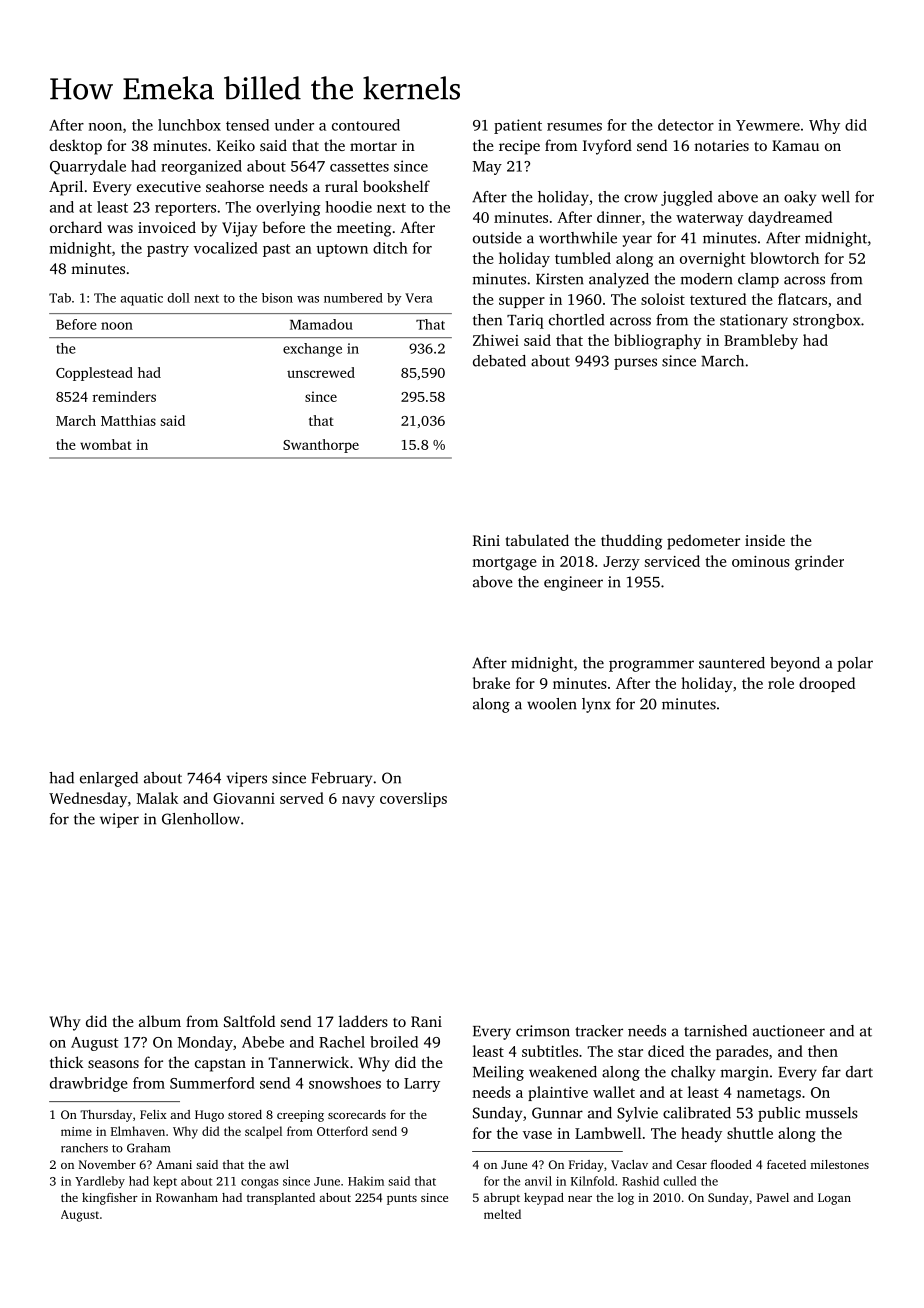 The image size is (924, 1308). What do you see at coordinates (110, 1199) in the document?
I see `kingfisher` at bounding box center [110, 1199].
